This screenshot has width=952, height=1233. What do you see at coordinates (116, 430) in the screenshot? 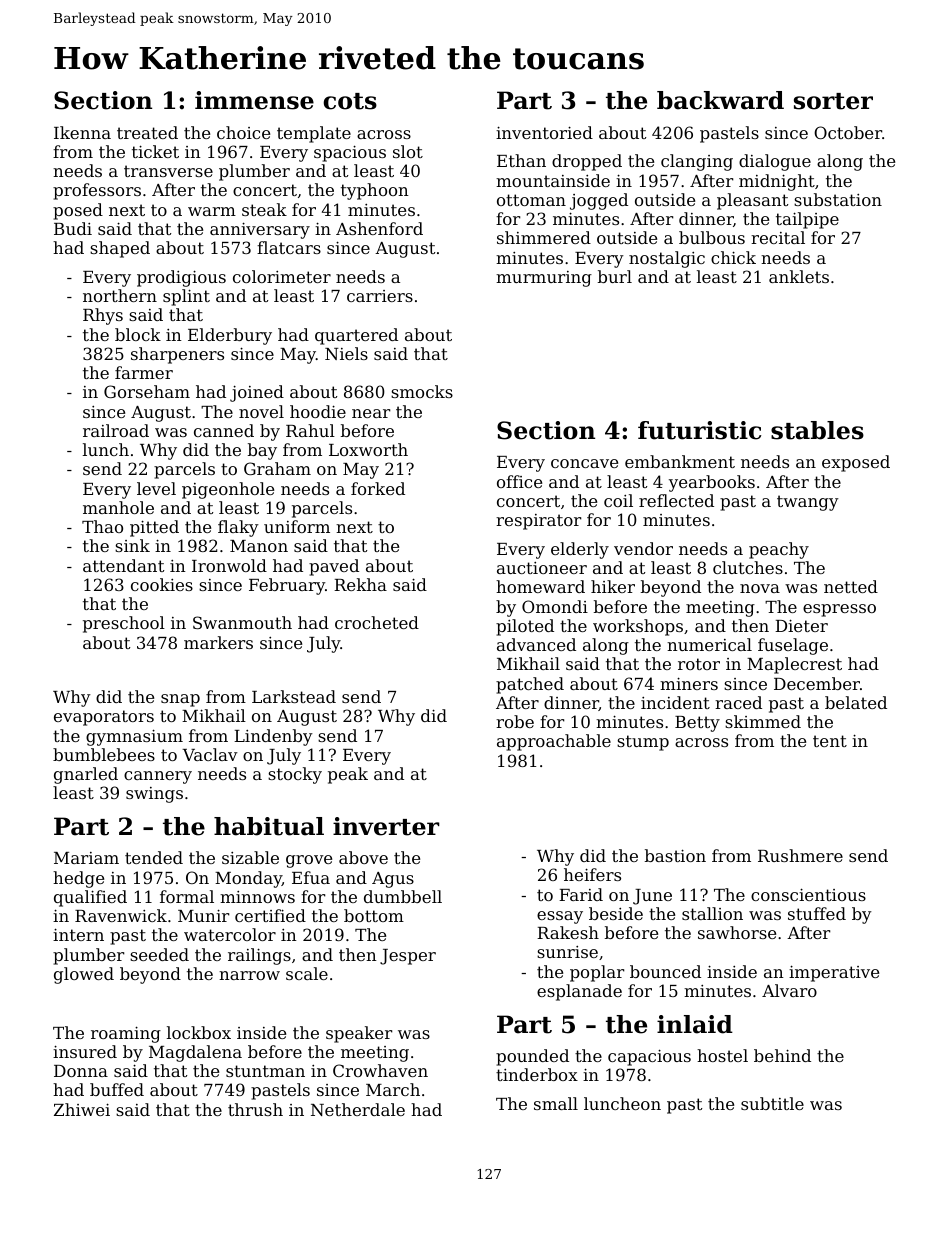
I see `railroad` at bounding box center [116, 430].
